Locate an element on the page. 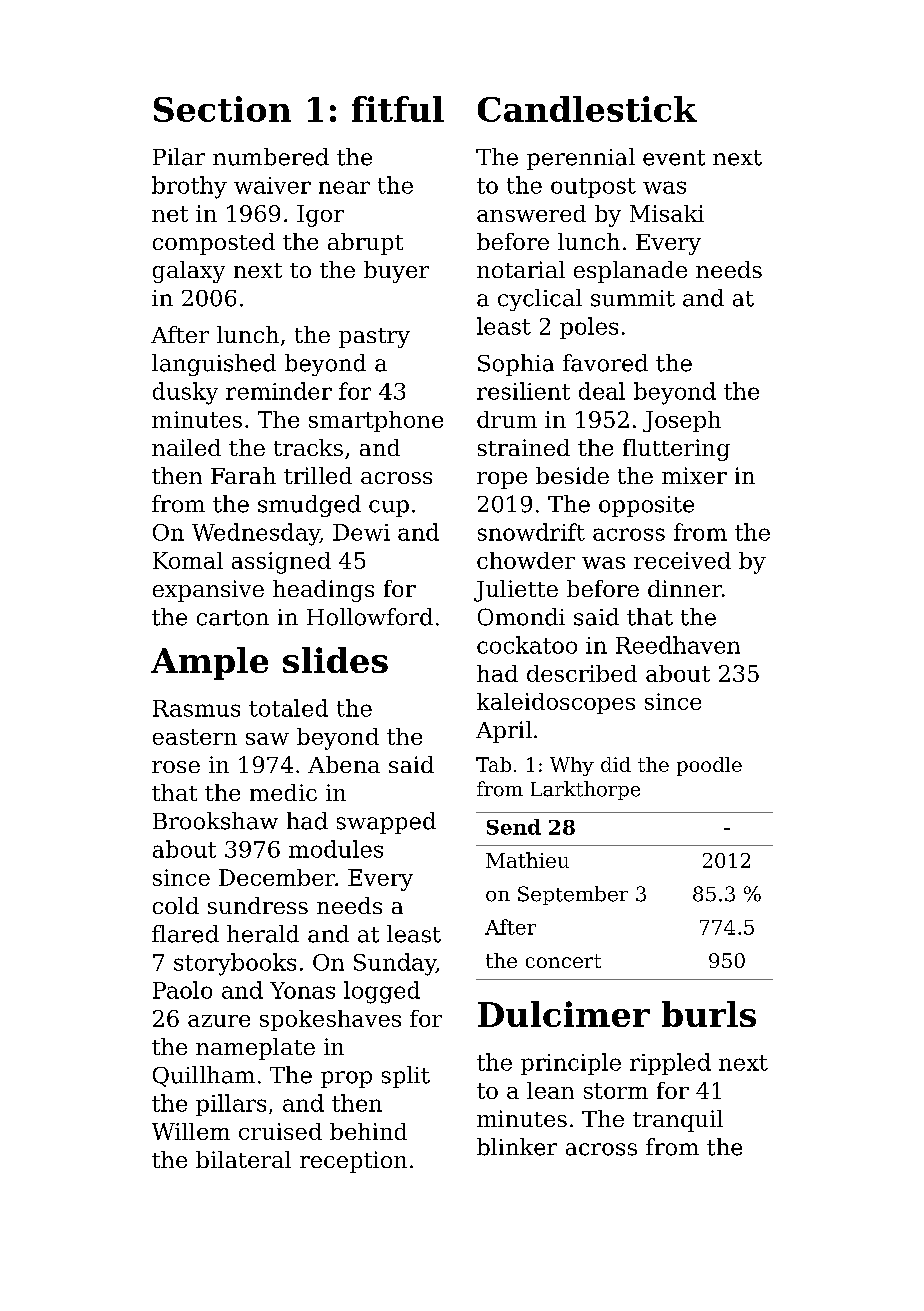 The height and width of the page is (1311, 924). blinker is located at coordinates (517, 1147).
